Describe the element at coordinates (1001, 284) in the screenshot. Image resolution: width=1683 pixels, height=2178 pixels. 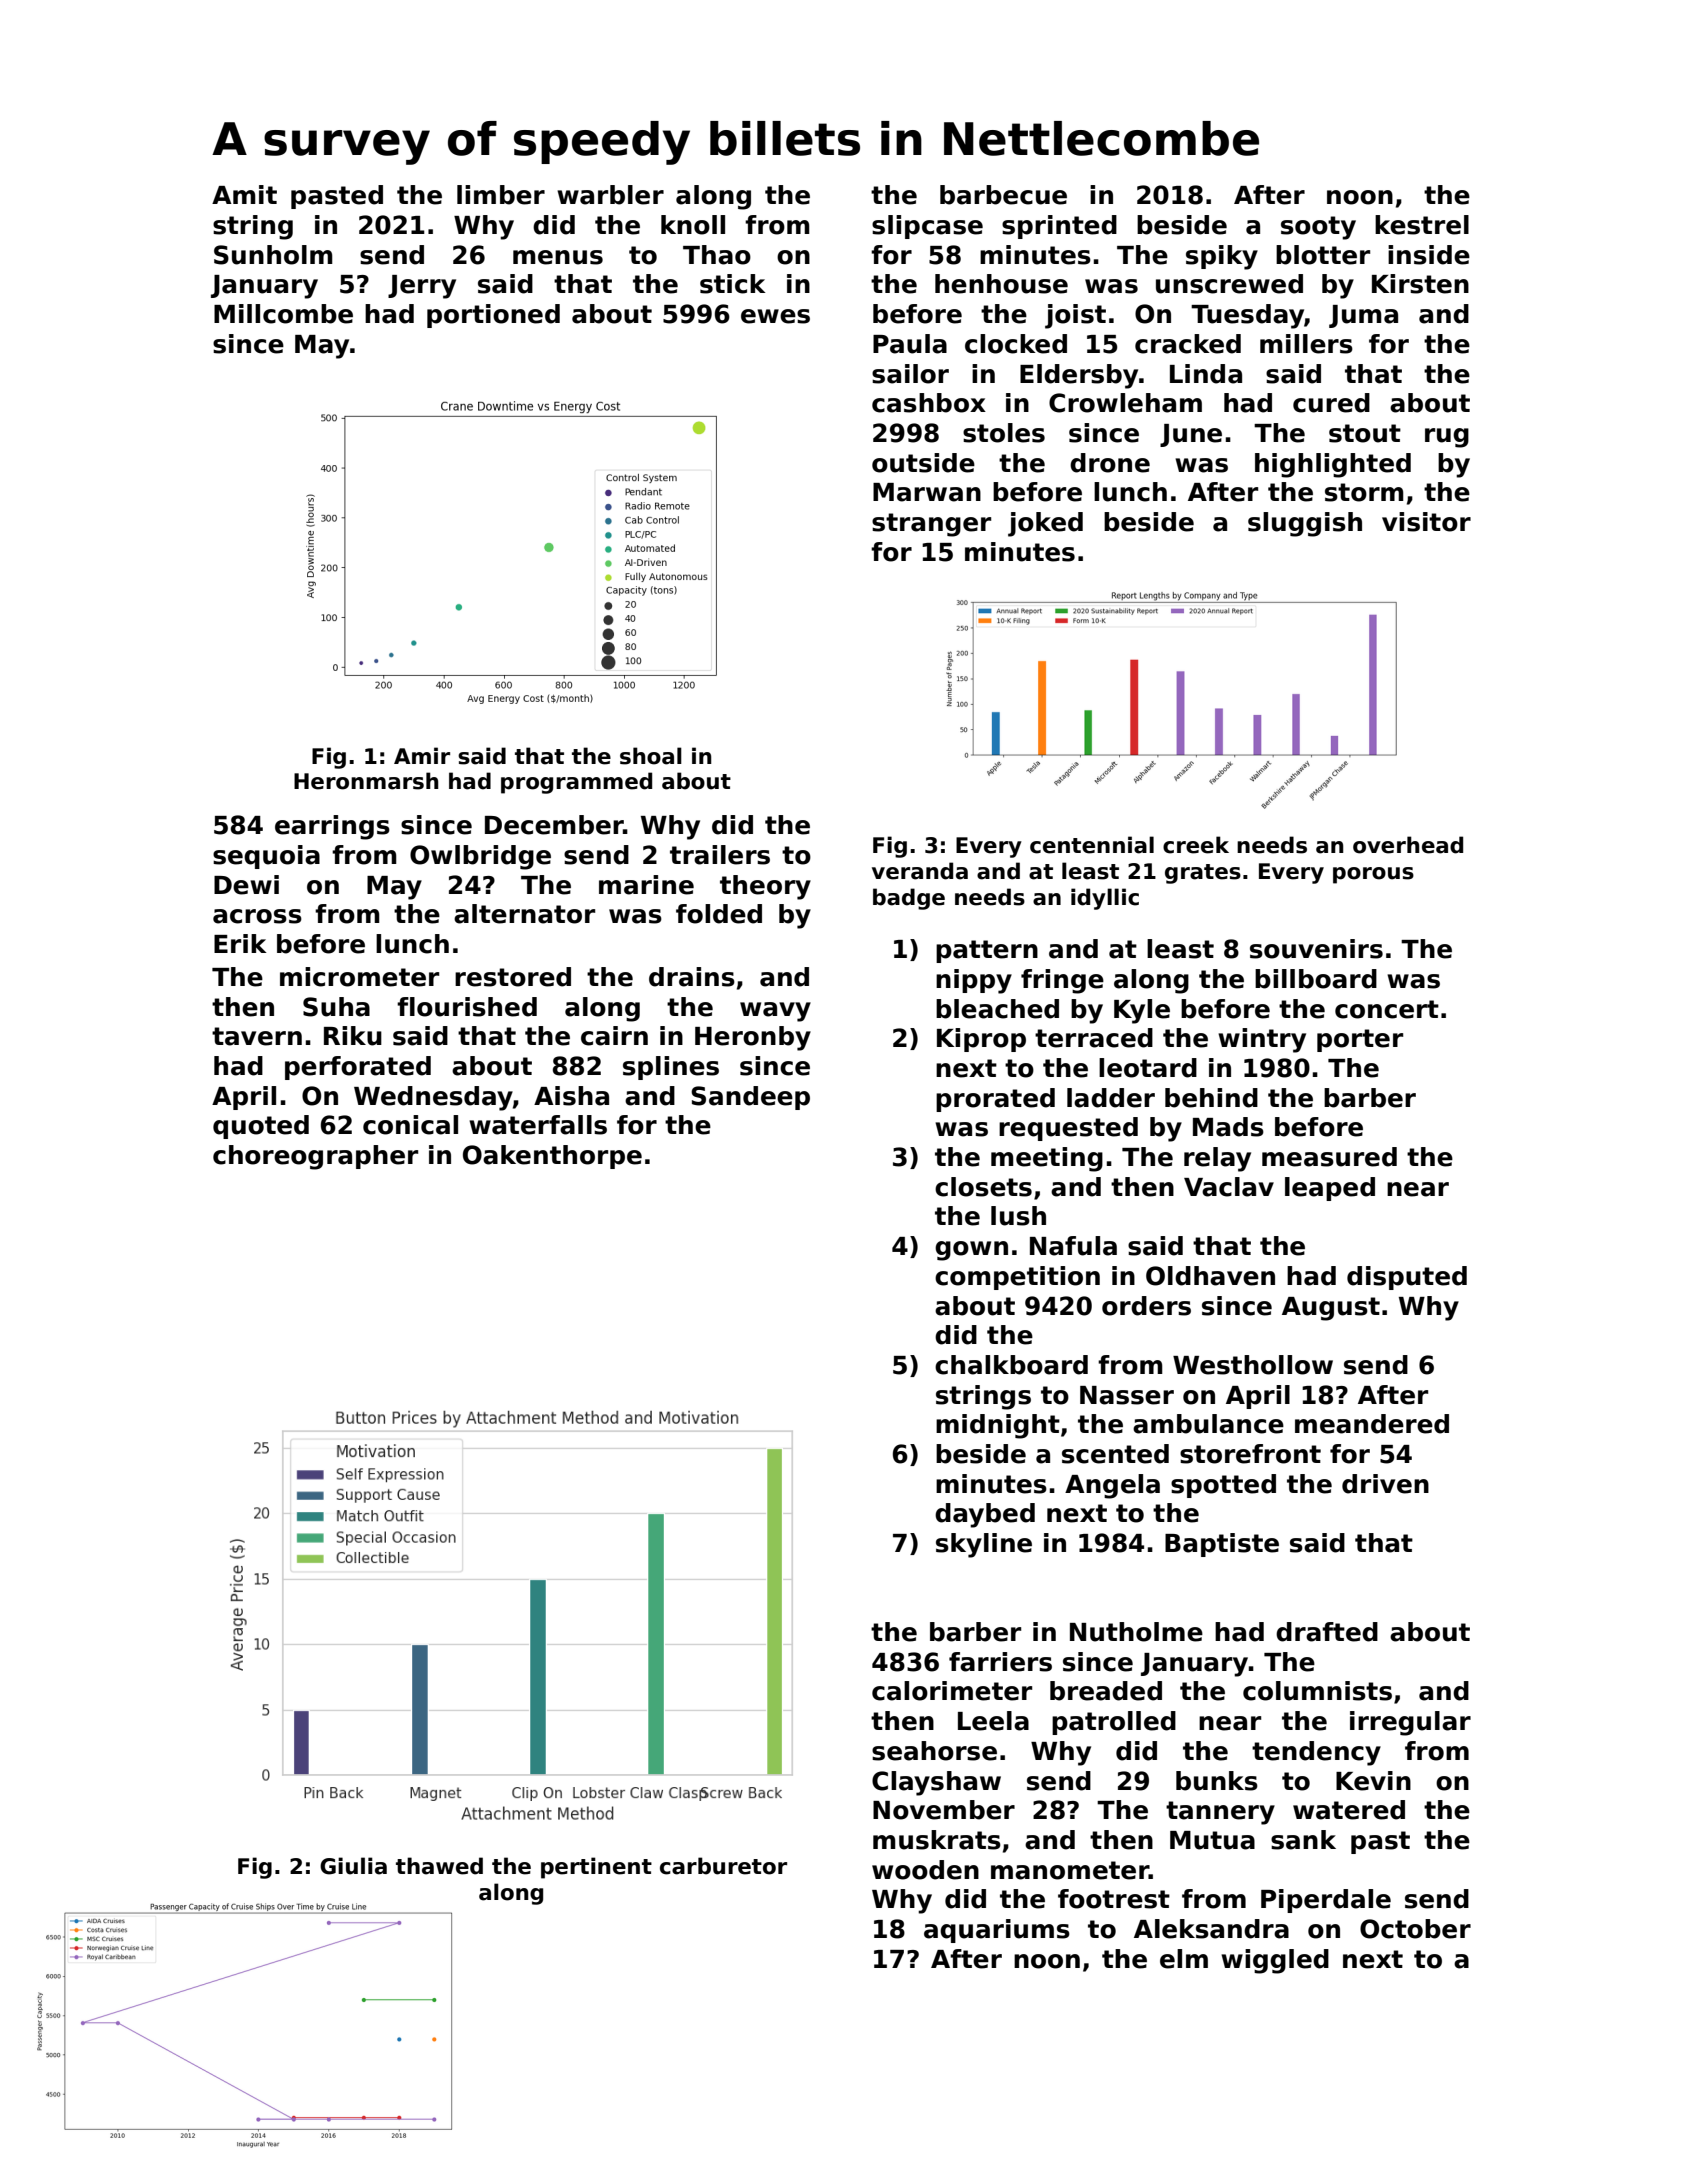
I see `henhouse` at that location.
